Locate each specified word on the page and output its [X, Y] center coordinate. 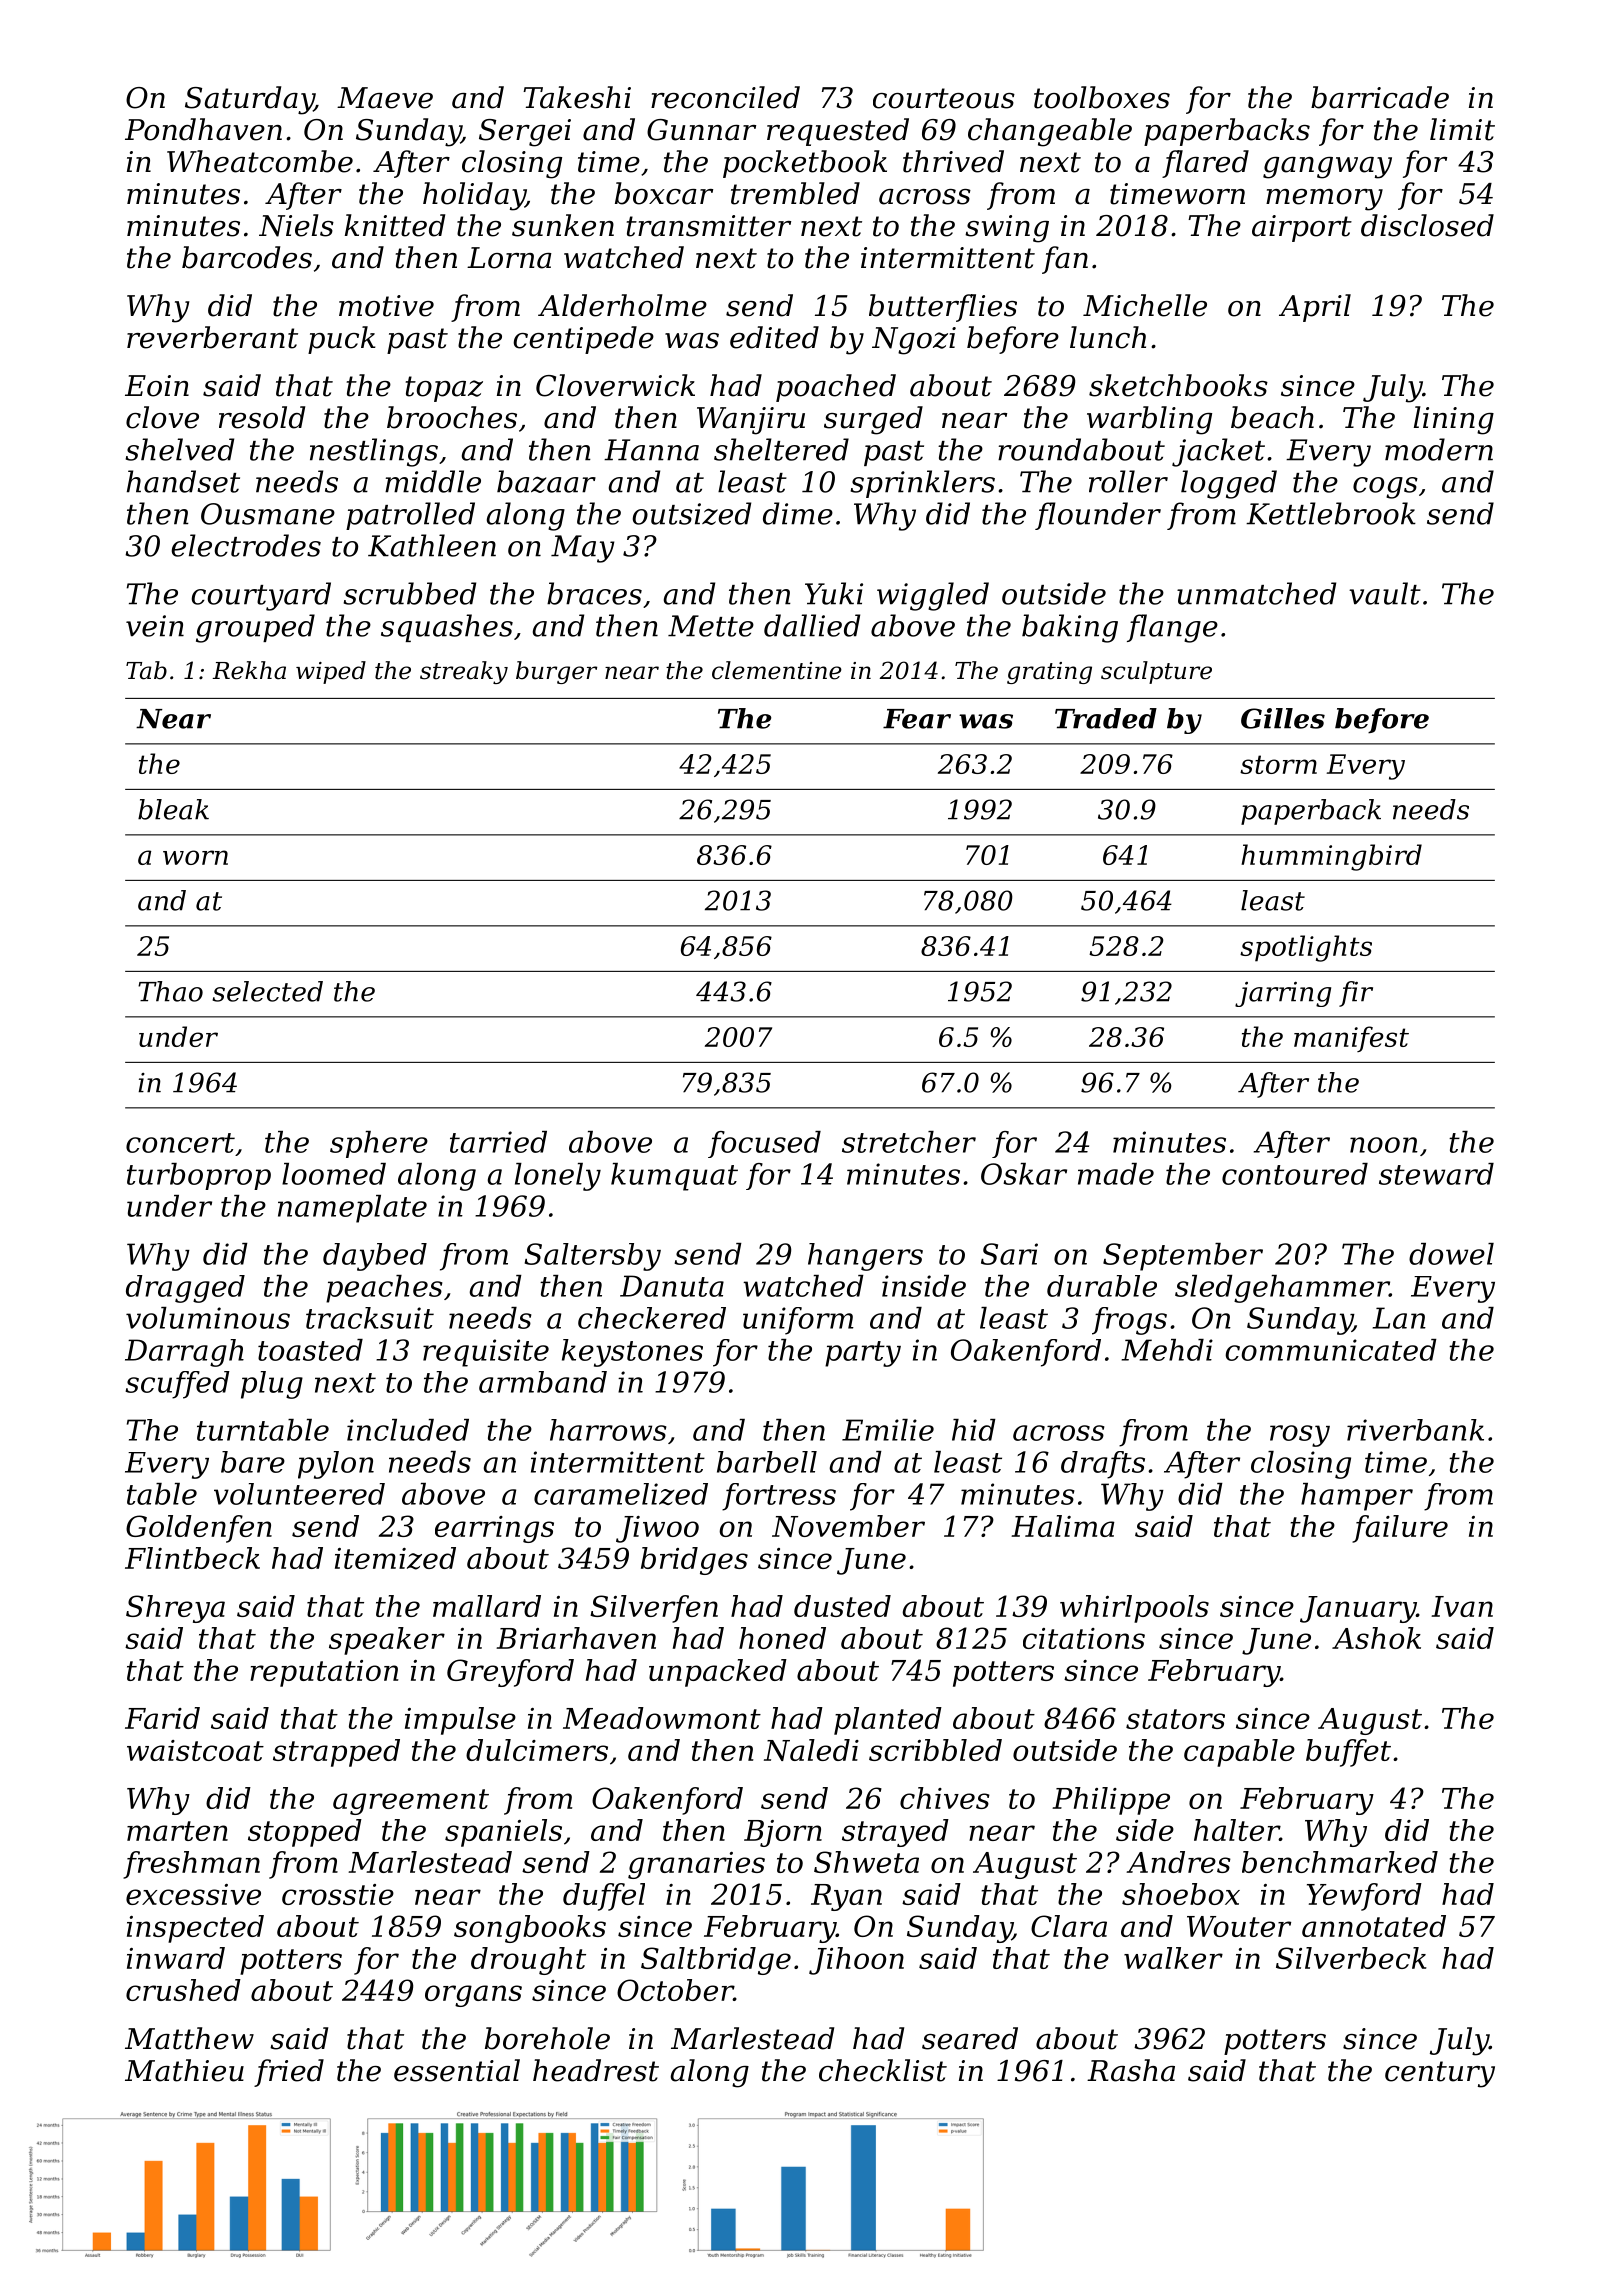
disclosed [1427, 225]
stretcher [909, 1142]
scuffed [177, 1385]
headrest [596, 2070]
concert [180, 1143]
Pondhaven [203, 129]
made [1116, 1174]
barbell [767, 1462]
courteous [944, 98]
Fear [917, 719]
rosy [1300, 1436]
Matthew [189, 2038]
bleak [173, 809]
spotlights [1306, 948]
